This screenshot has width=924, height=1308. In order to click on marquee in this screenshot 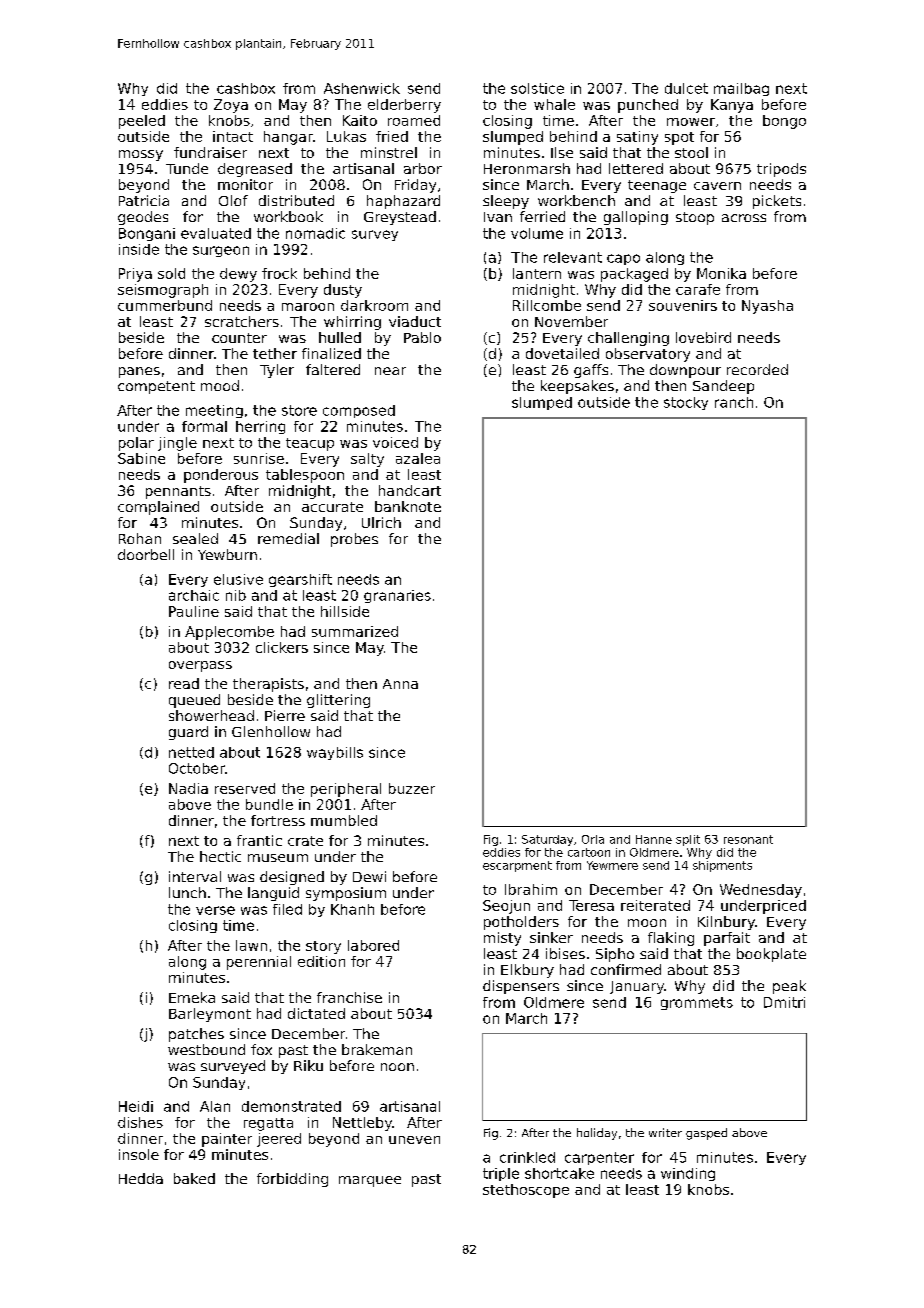, I will do `click(370, 1181)`.
